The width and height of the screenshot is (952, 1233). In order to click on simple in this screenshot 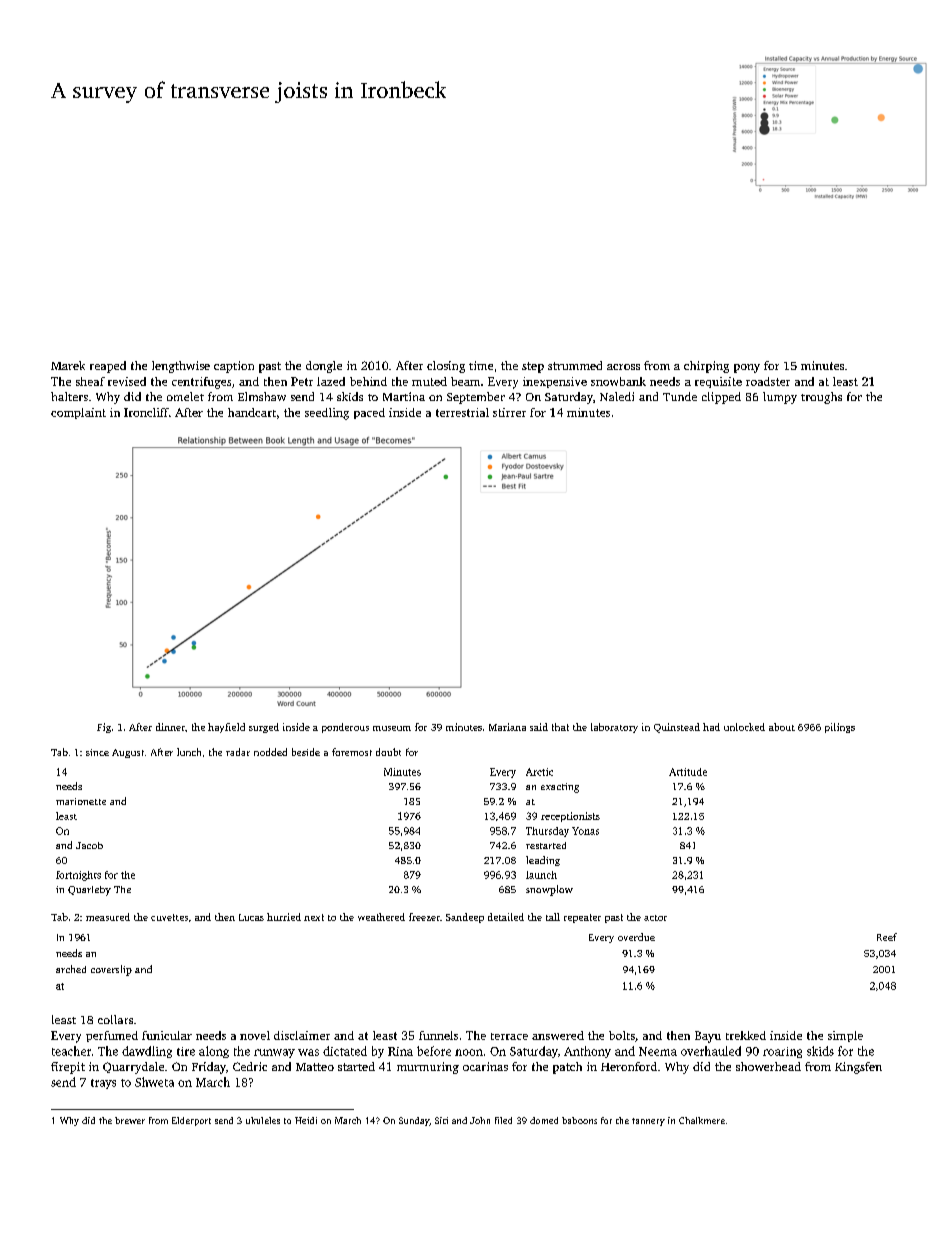, I will do `click(845, 1036)`.
